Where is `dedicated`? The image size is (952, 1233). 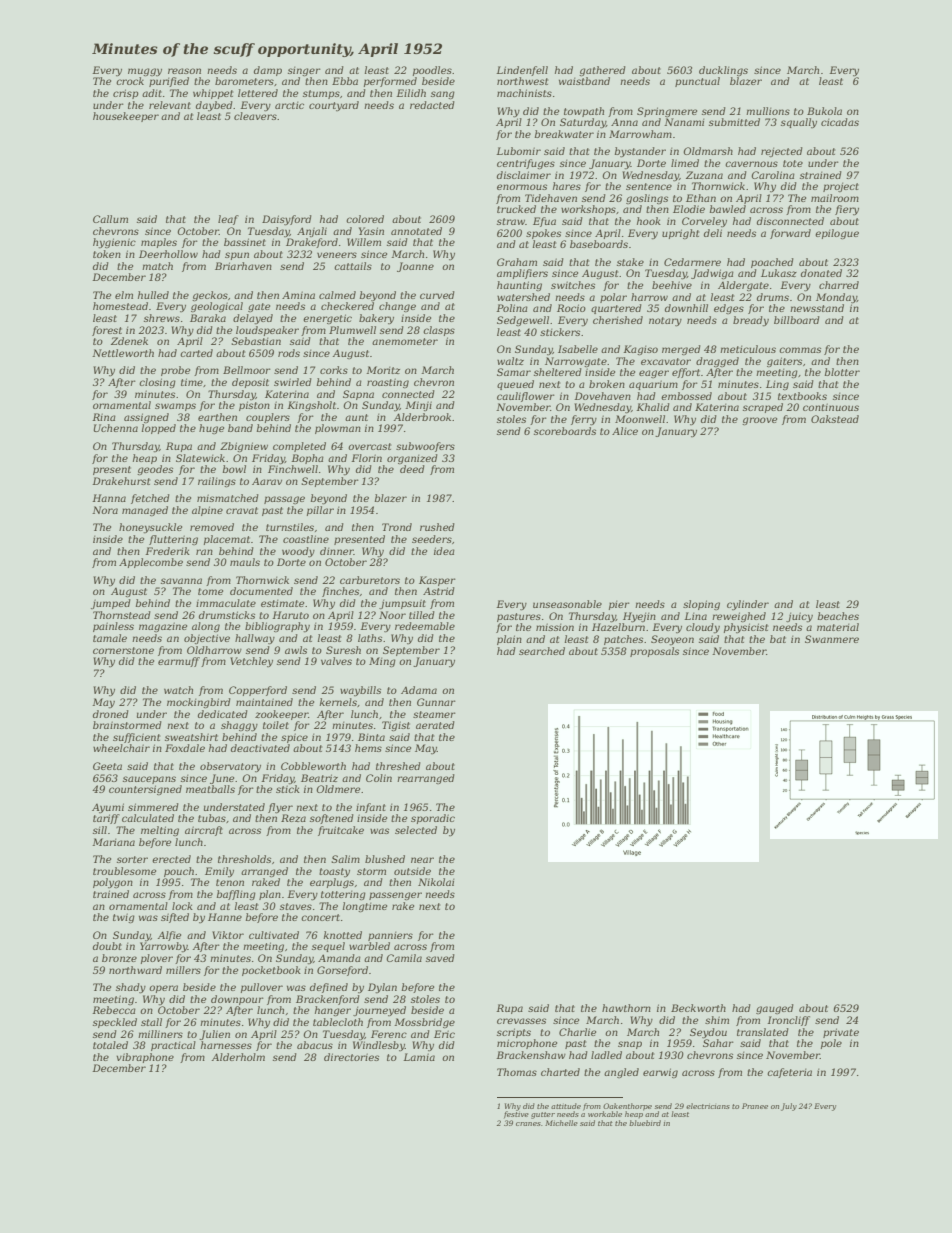 dedicated is located at coordinates (223, 714).
